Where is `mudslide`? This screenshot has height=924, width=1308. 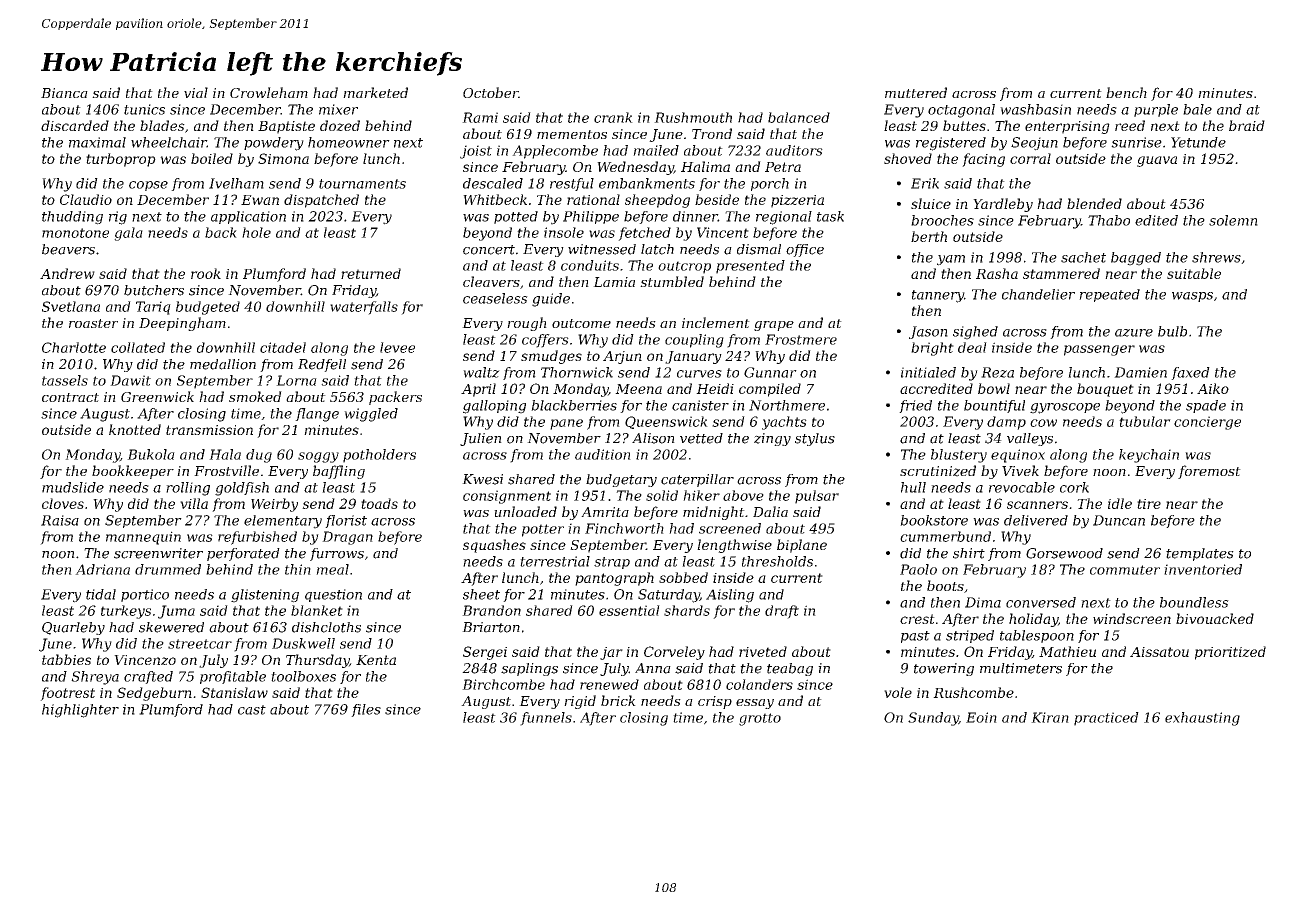
mudslide is located at coordinates (73, 487).
